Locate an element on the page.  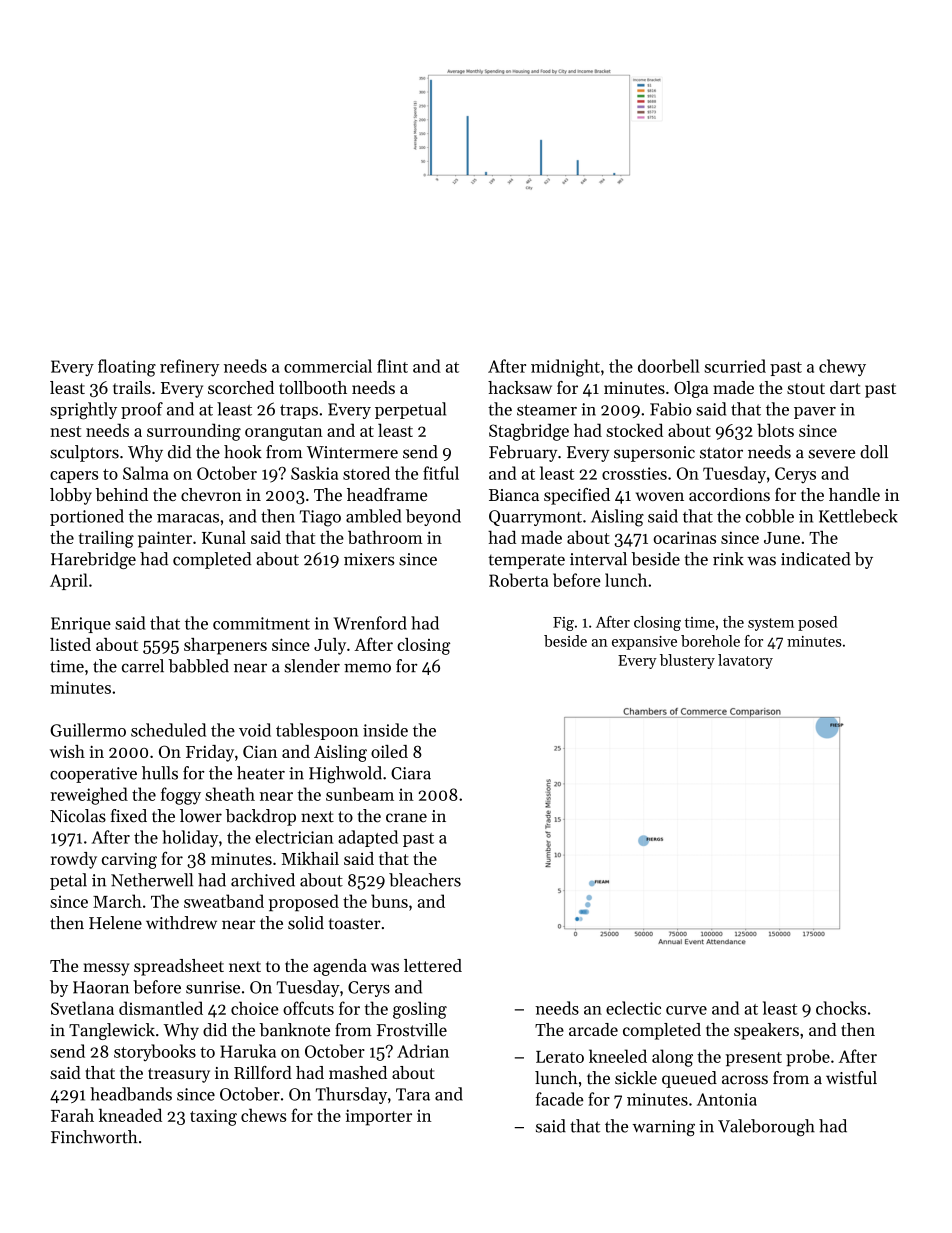
dart is located at coordinates (845, 387).
